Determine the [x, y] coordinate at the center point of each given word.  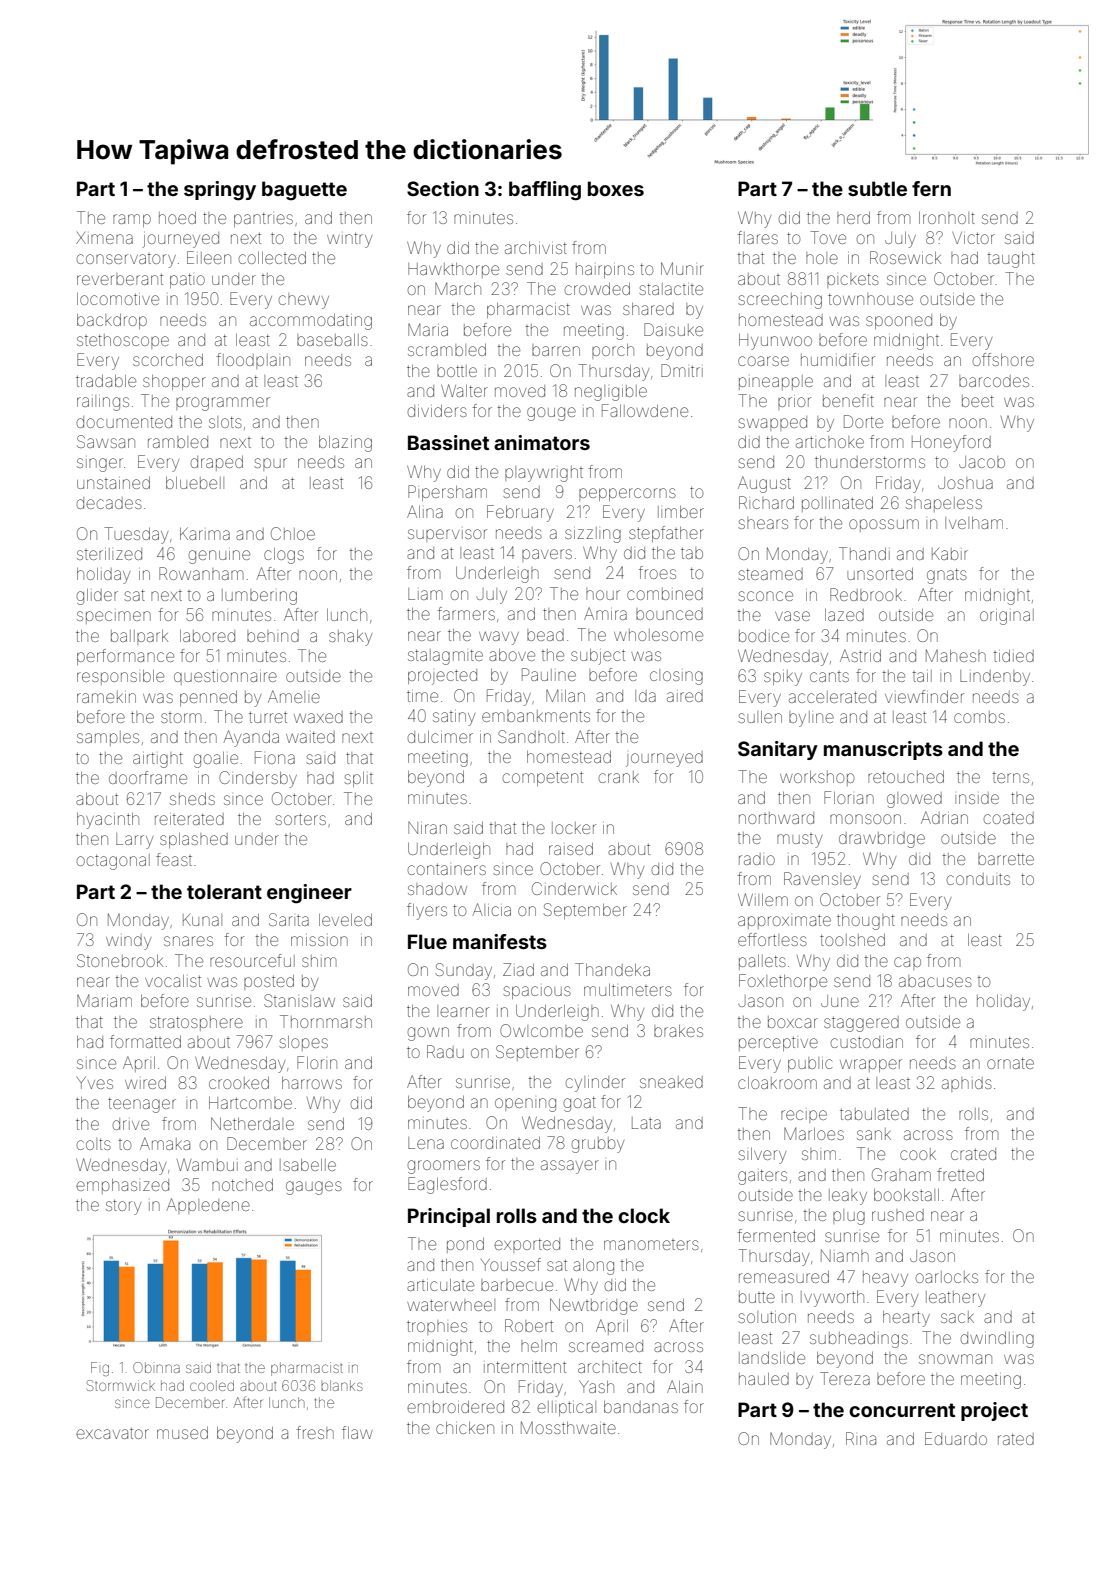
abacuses [935, 981]
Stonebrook [120, 960]
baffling [545, 191]
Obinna [156, 1367]
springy [220, 191]
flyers [427, 911]
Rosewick [905, 257]
